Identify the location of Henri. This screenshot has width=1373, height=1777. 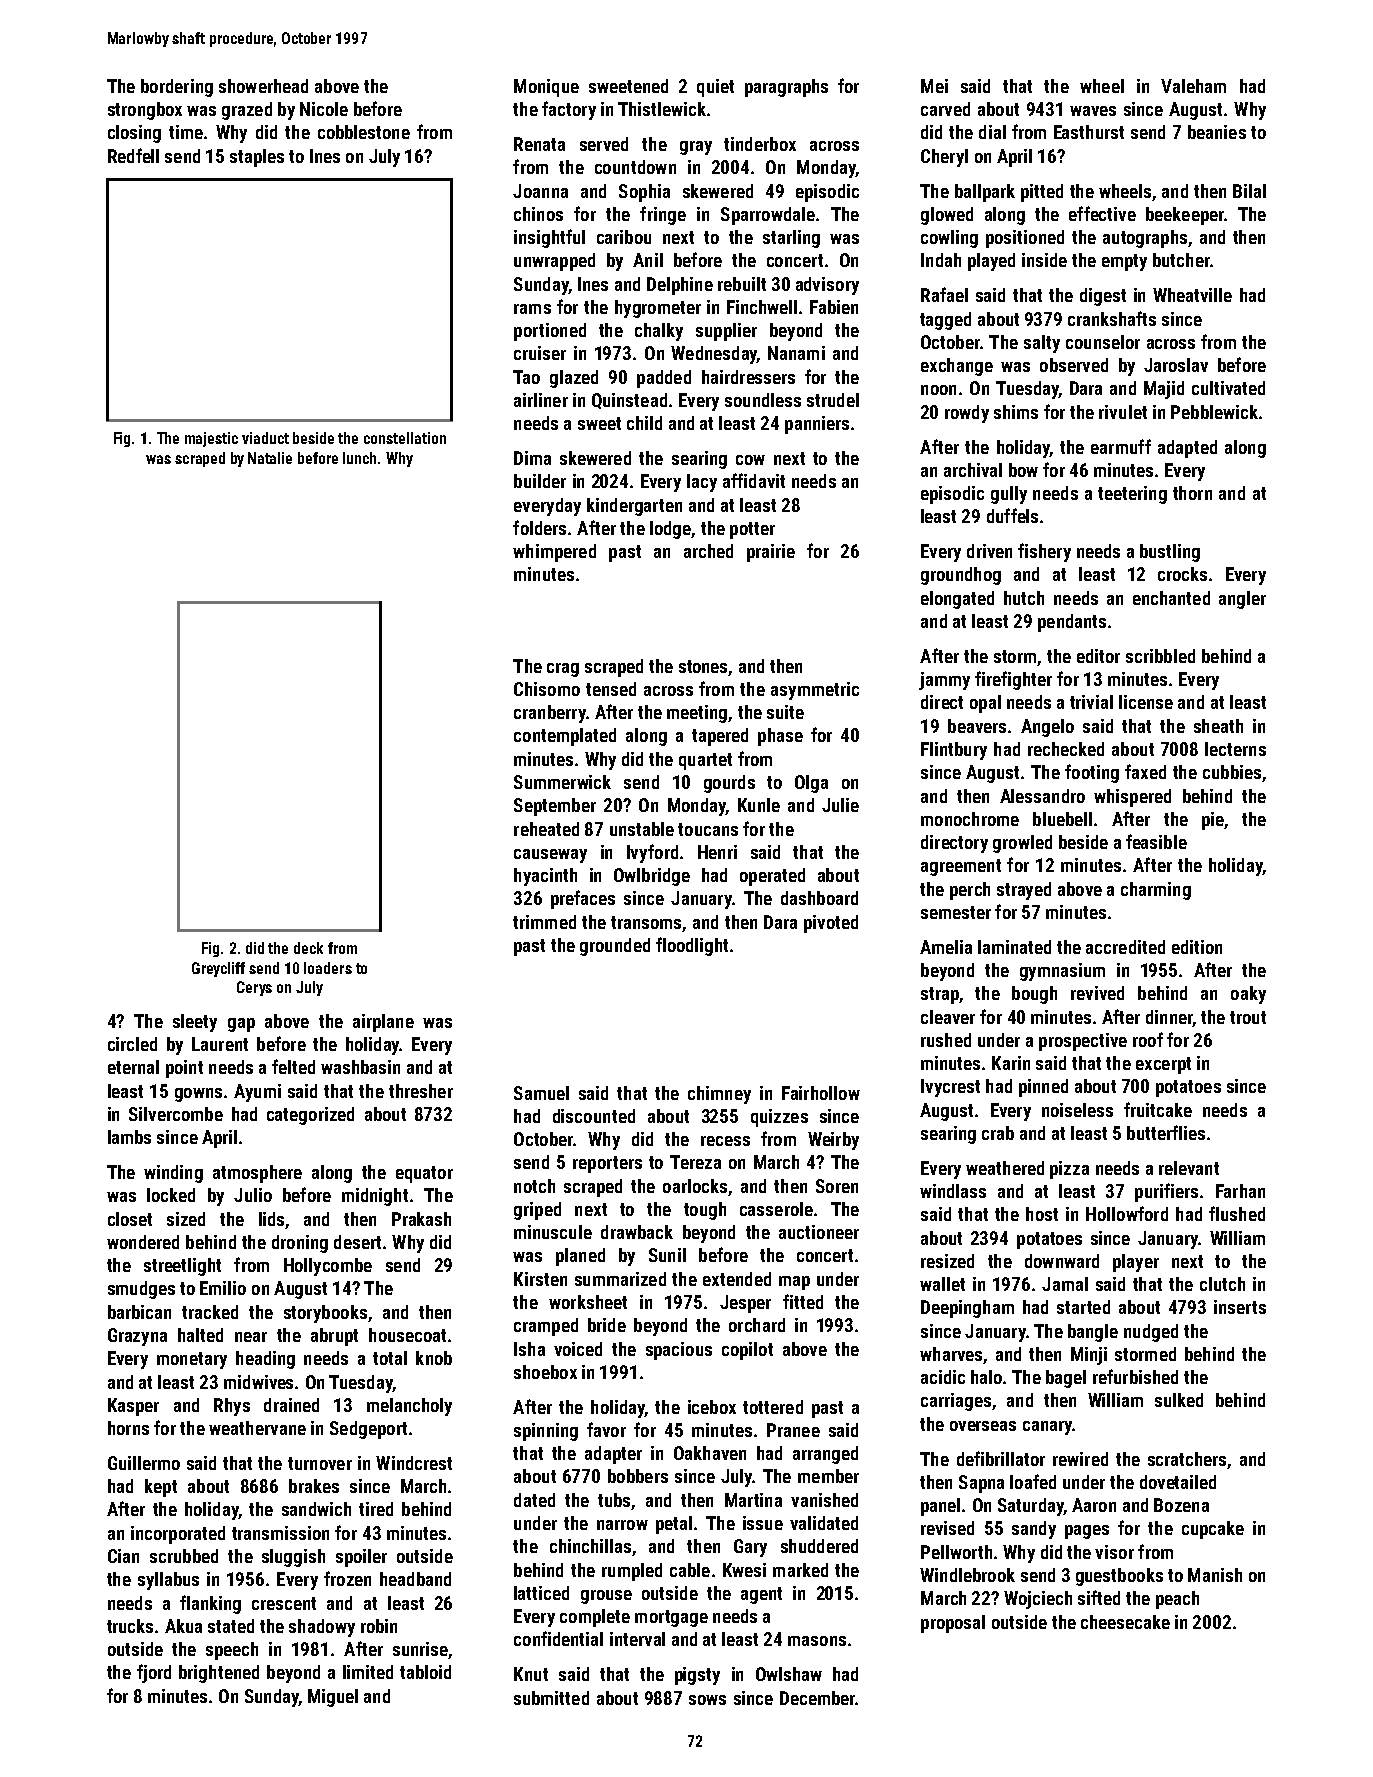
(717, 852).
